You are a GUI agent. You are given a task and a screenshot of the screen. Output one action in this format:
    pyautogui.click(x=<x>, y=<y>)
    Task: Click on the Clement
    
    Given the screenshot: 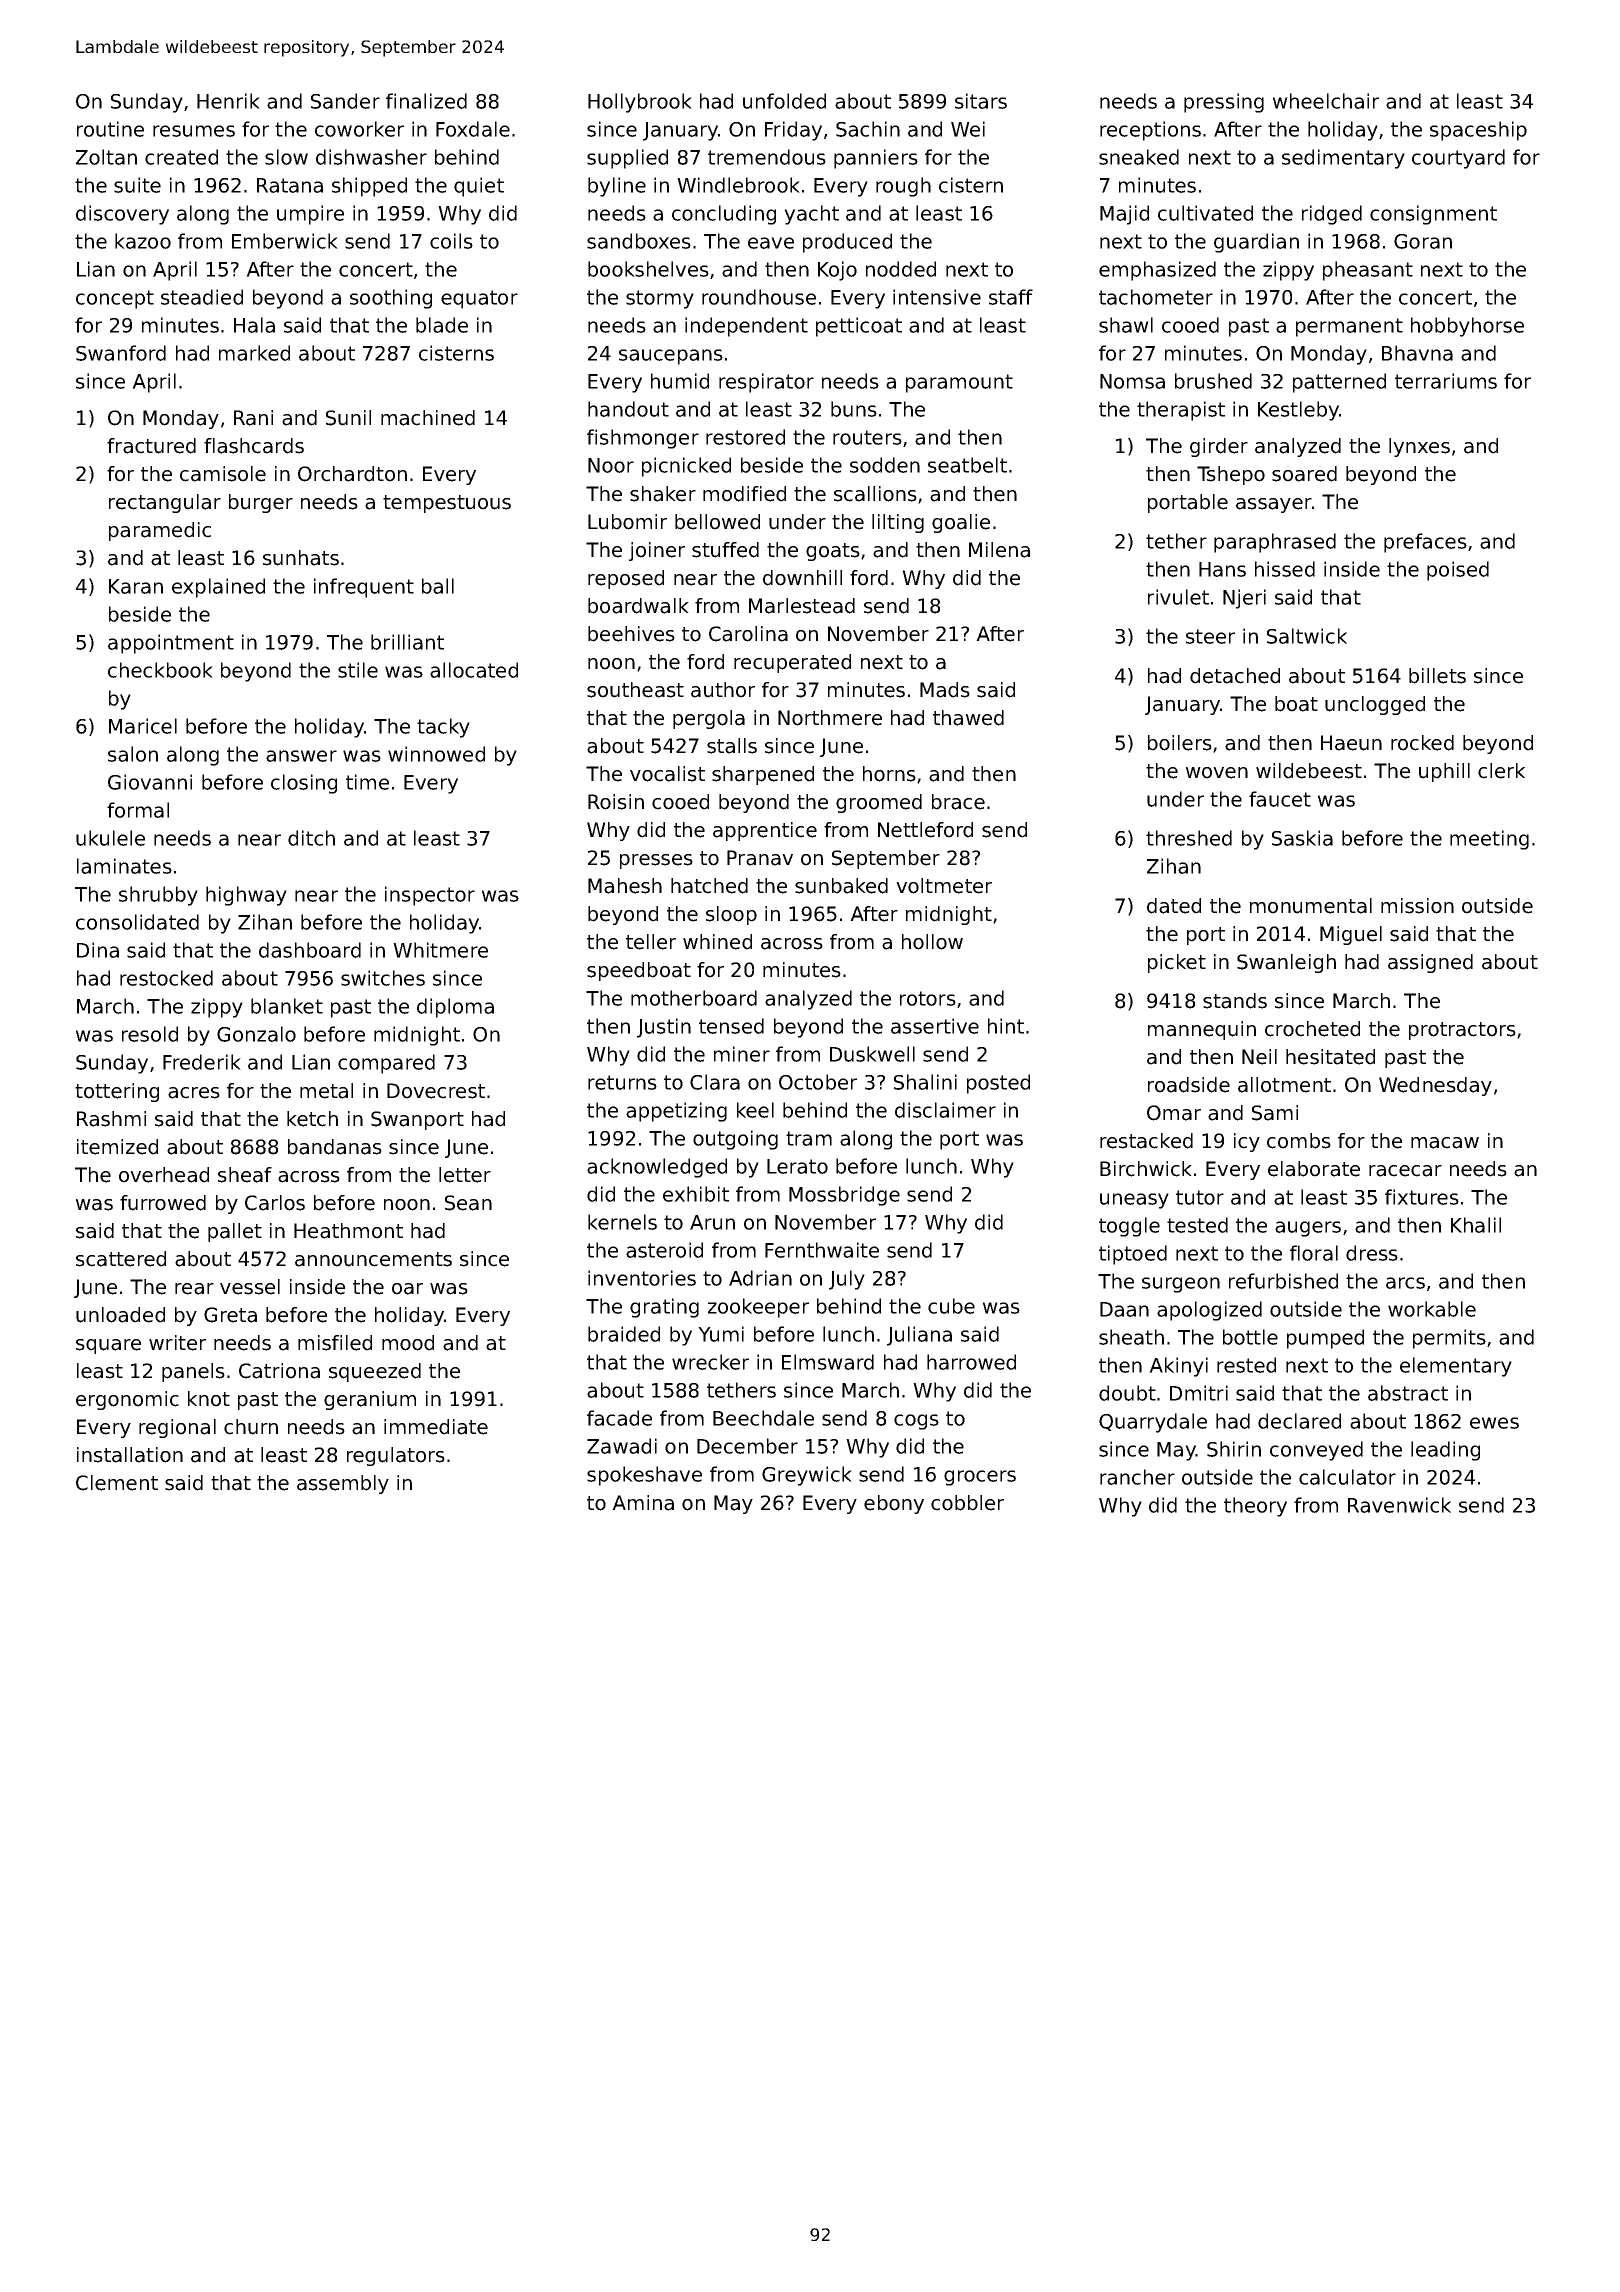 What is the action you would take?
    pyautogui.click(x=117, y=1483)
